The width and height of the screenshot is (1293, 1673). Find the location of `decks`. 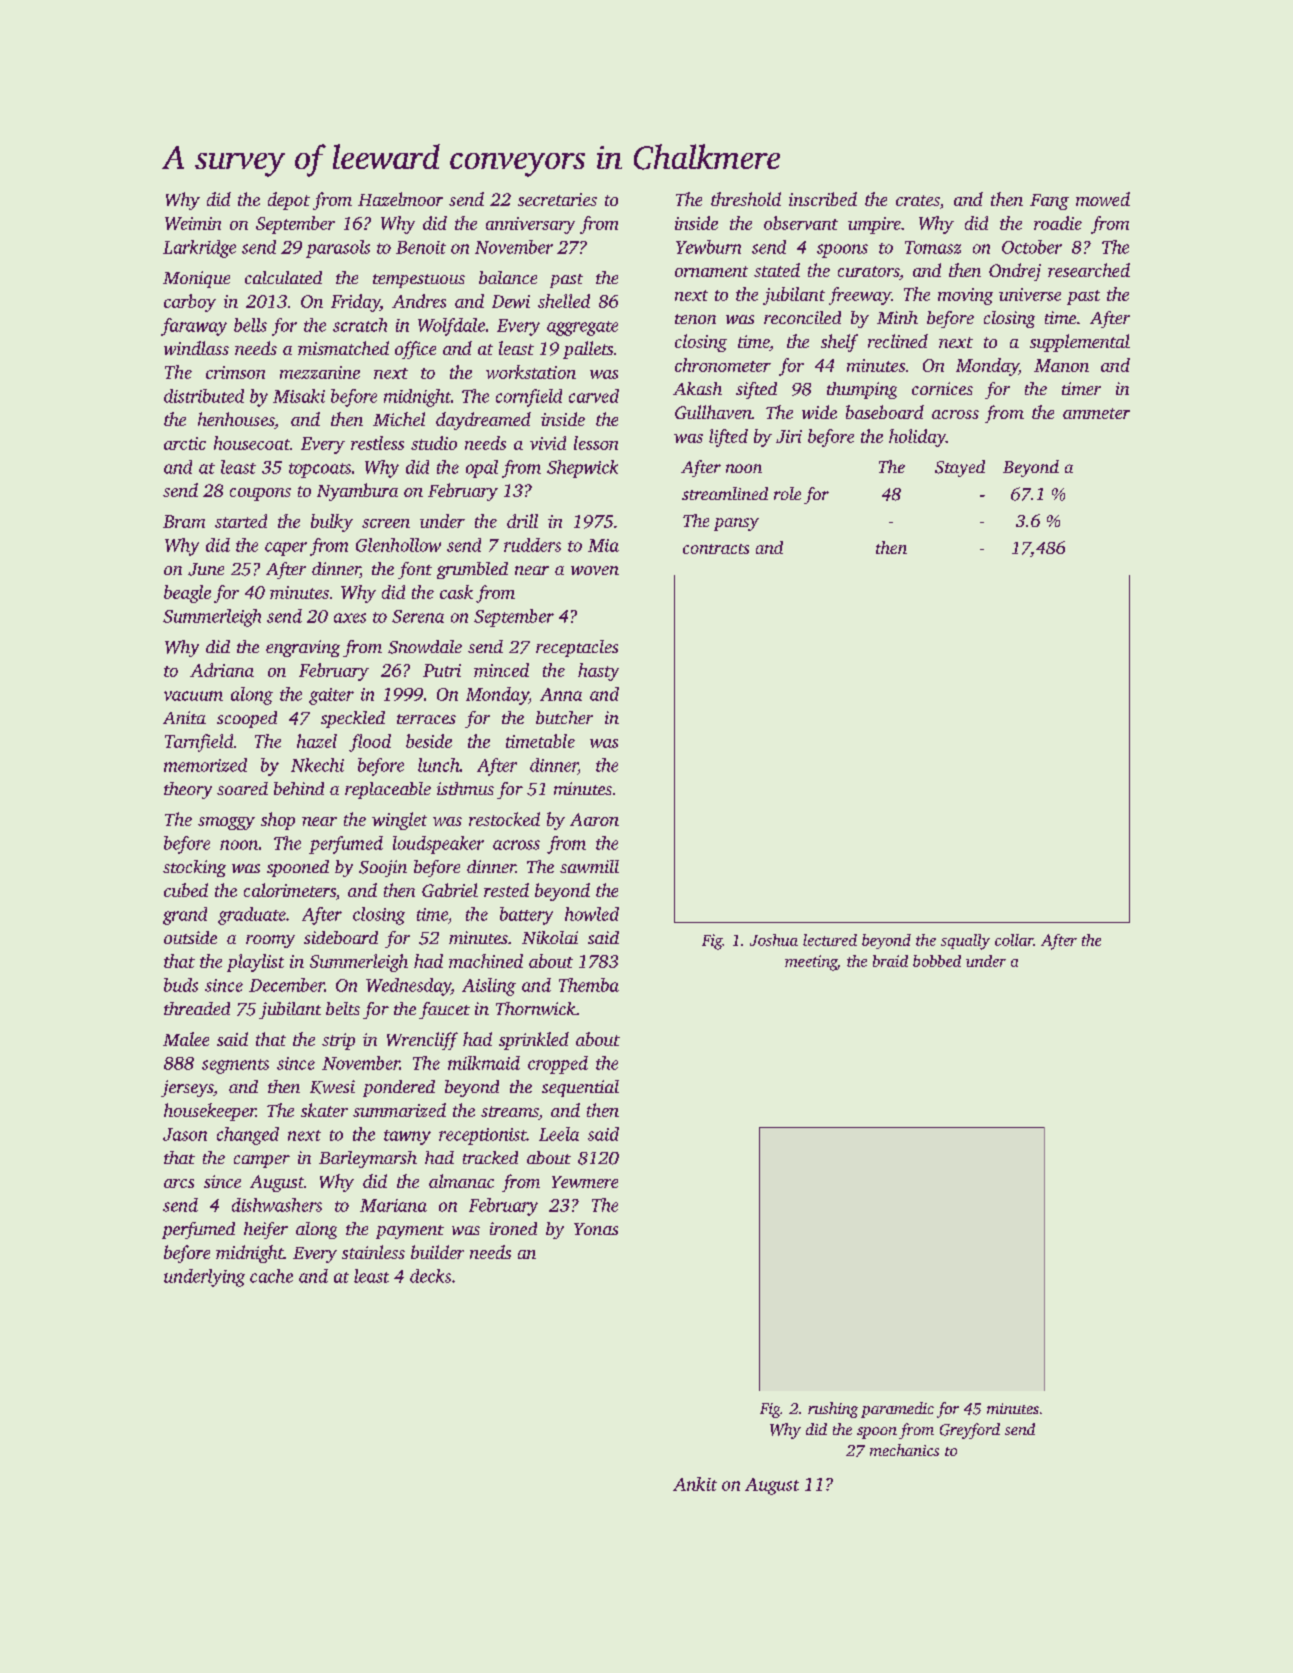

decks is located at coordinates (430, 1276).
